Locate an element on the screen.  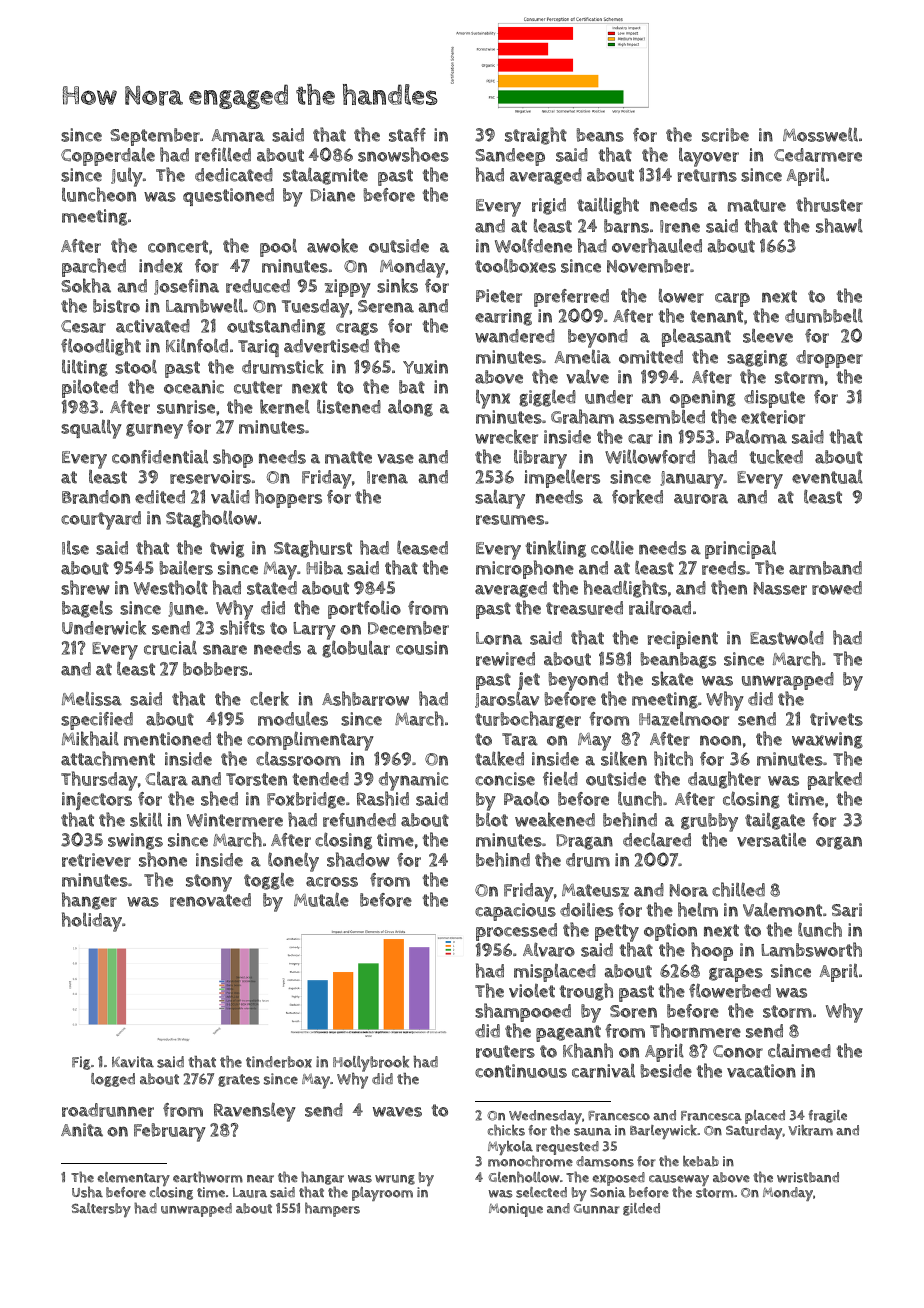
staff is located at coordinates (407, 135).
